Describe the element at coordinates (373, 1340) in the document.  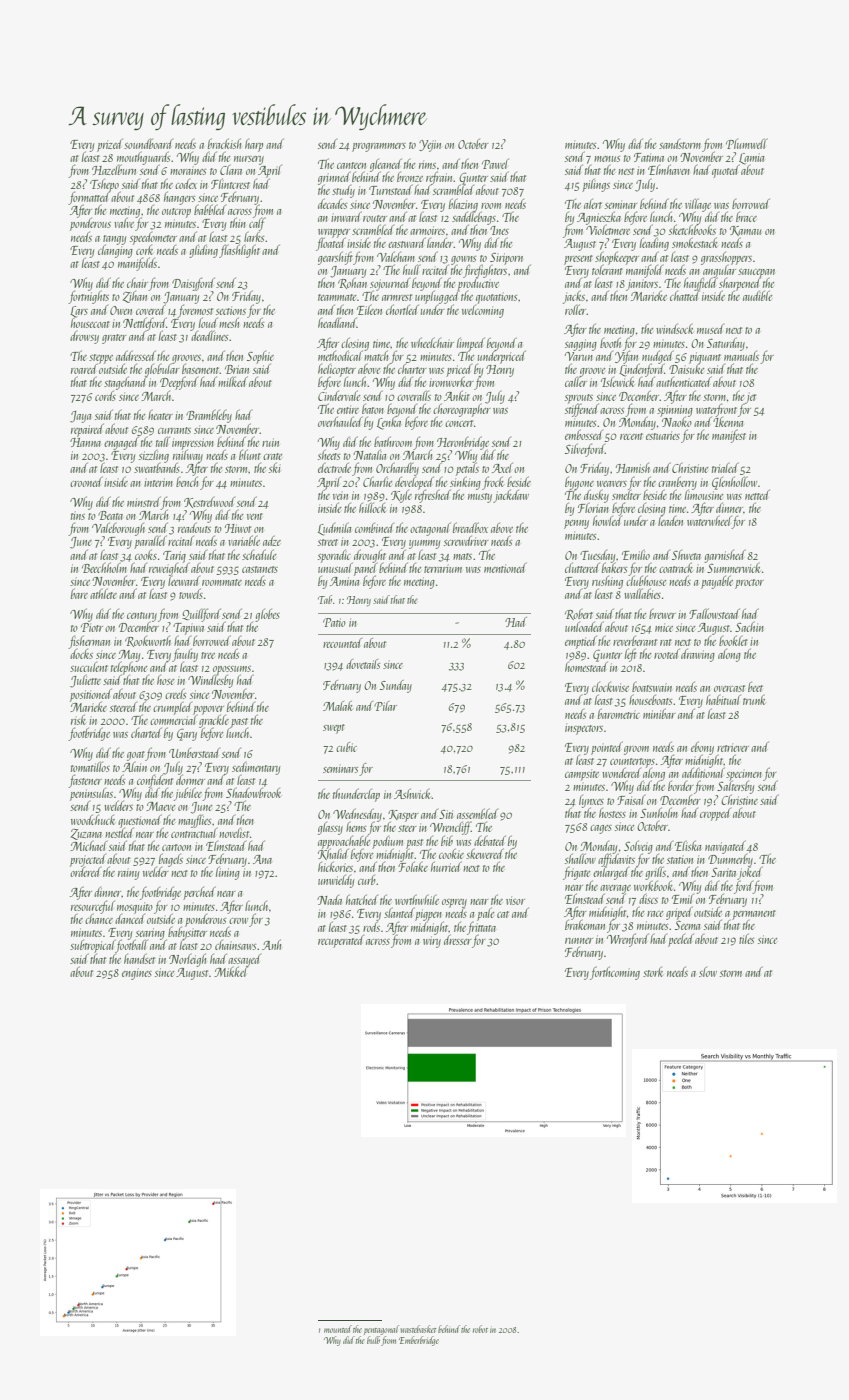
I see `bulb` at that location.
